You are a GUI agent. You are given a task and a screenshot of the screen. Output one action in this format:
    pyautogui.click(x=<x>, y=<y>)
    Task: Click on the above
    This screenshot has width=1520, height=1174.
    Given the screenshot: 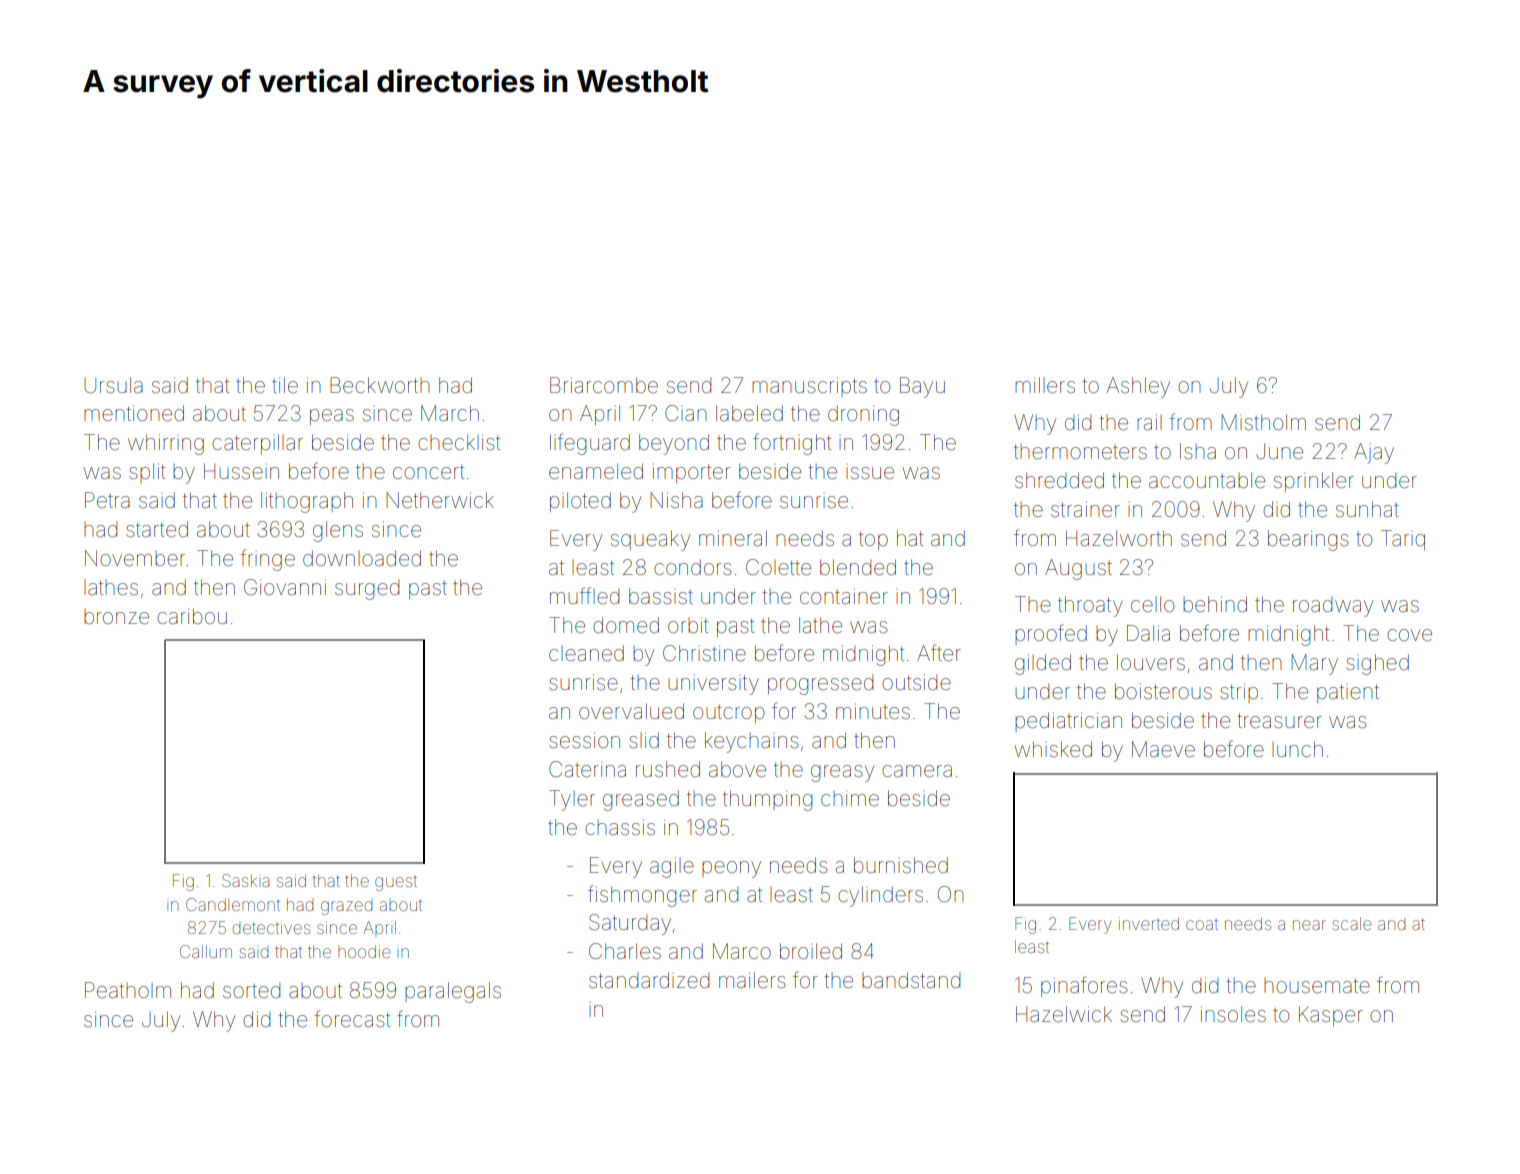 What is the action you would take?
    pyautogui.click(x=737, y=769)
